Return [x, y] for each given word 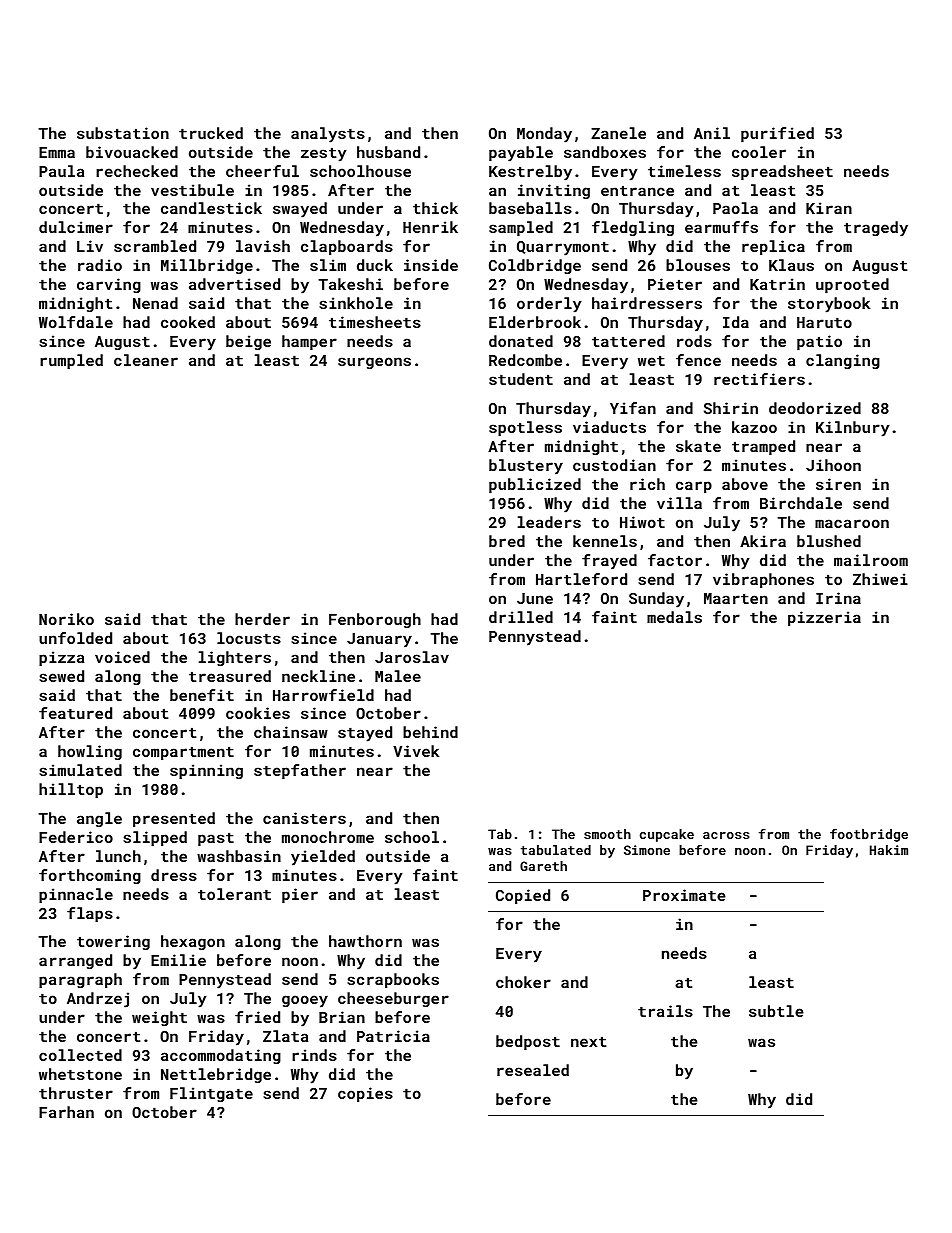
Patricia [393, 1036]
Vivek [416, 751]
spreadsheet [782, 172]
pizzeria [824, 618]
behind [430, 732]
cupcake [667, 835]
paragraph [80, 980]
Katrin [777, 284]
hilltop [71, 790]
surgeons [374, 363]
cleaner [146, 360]
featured [75, 713]
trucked [211, 133]
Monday [544, 135]
